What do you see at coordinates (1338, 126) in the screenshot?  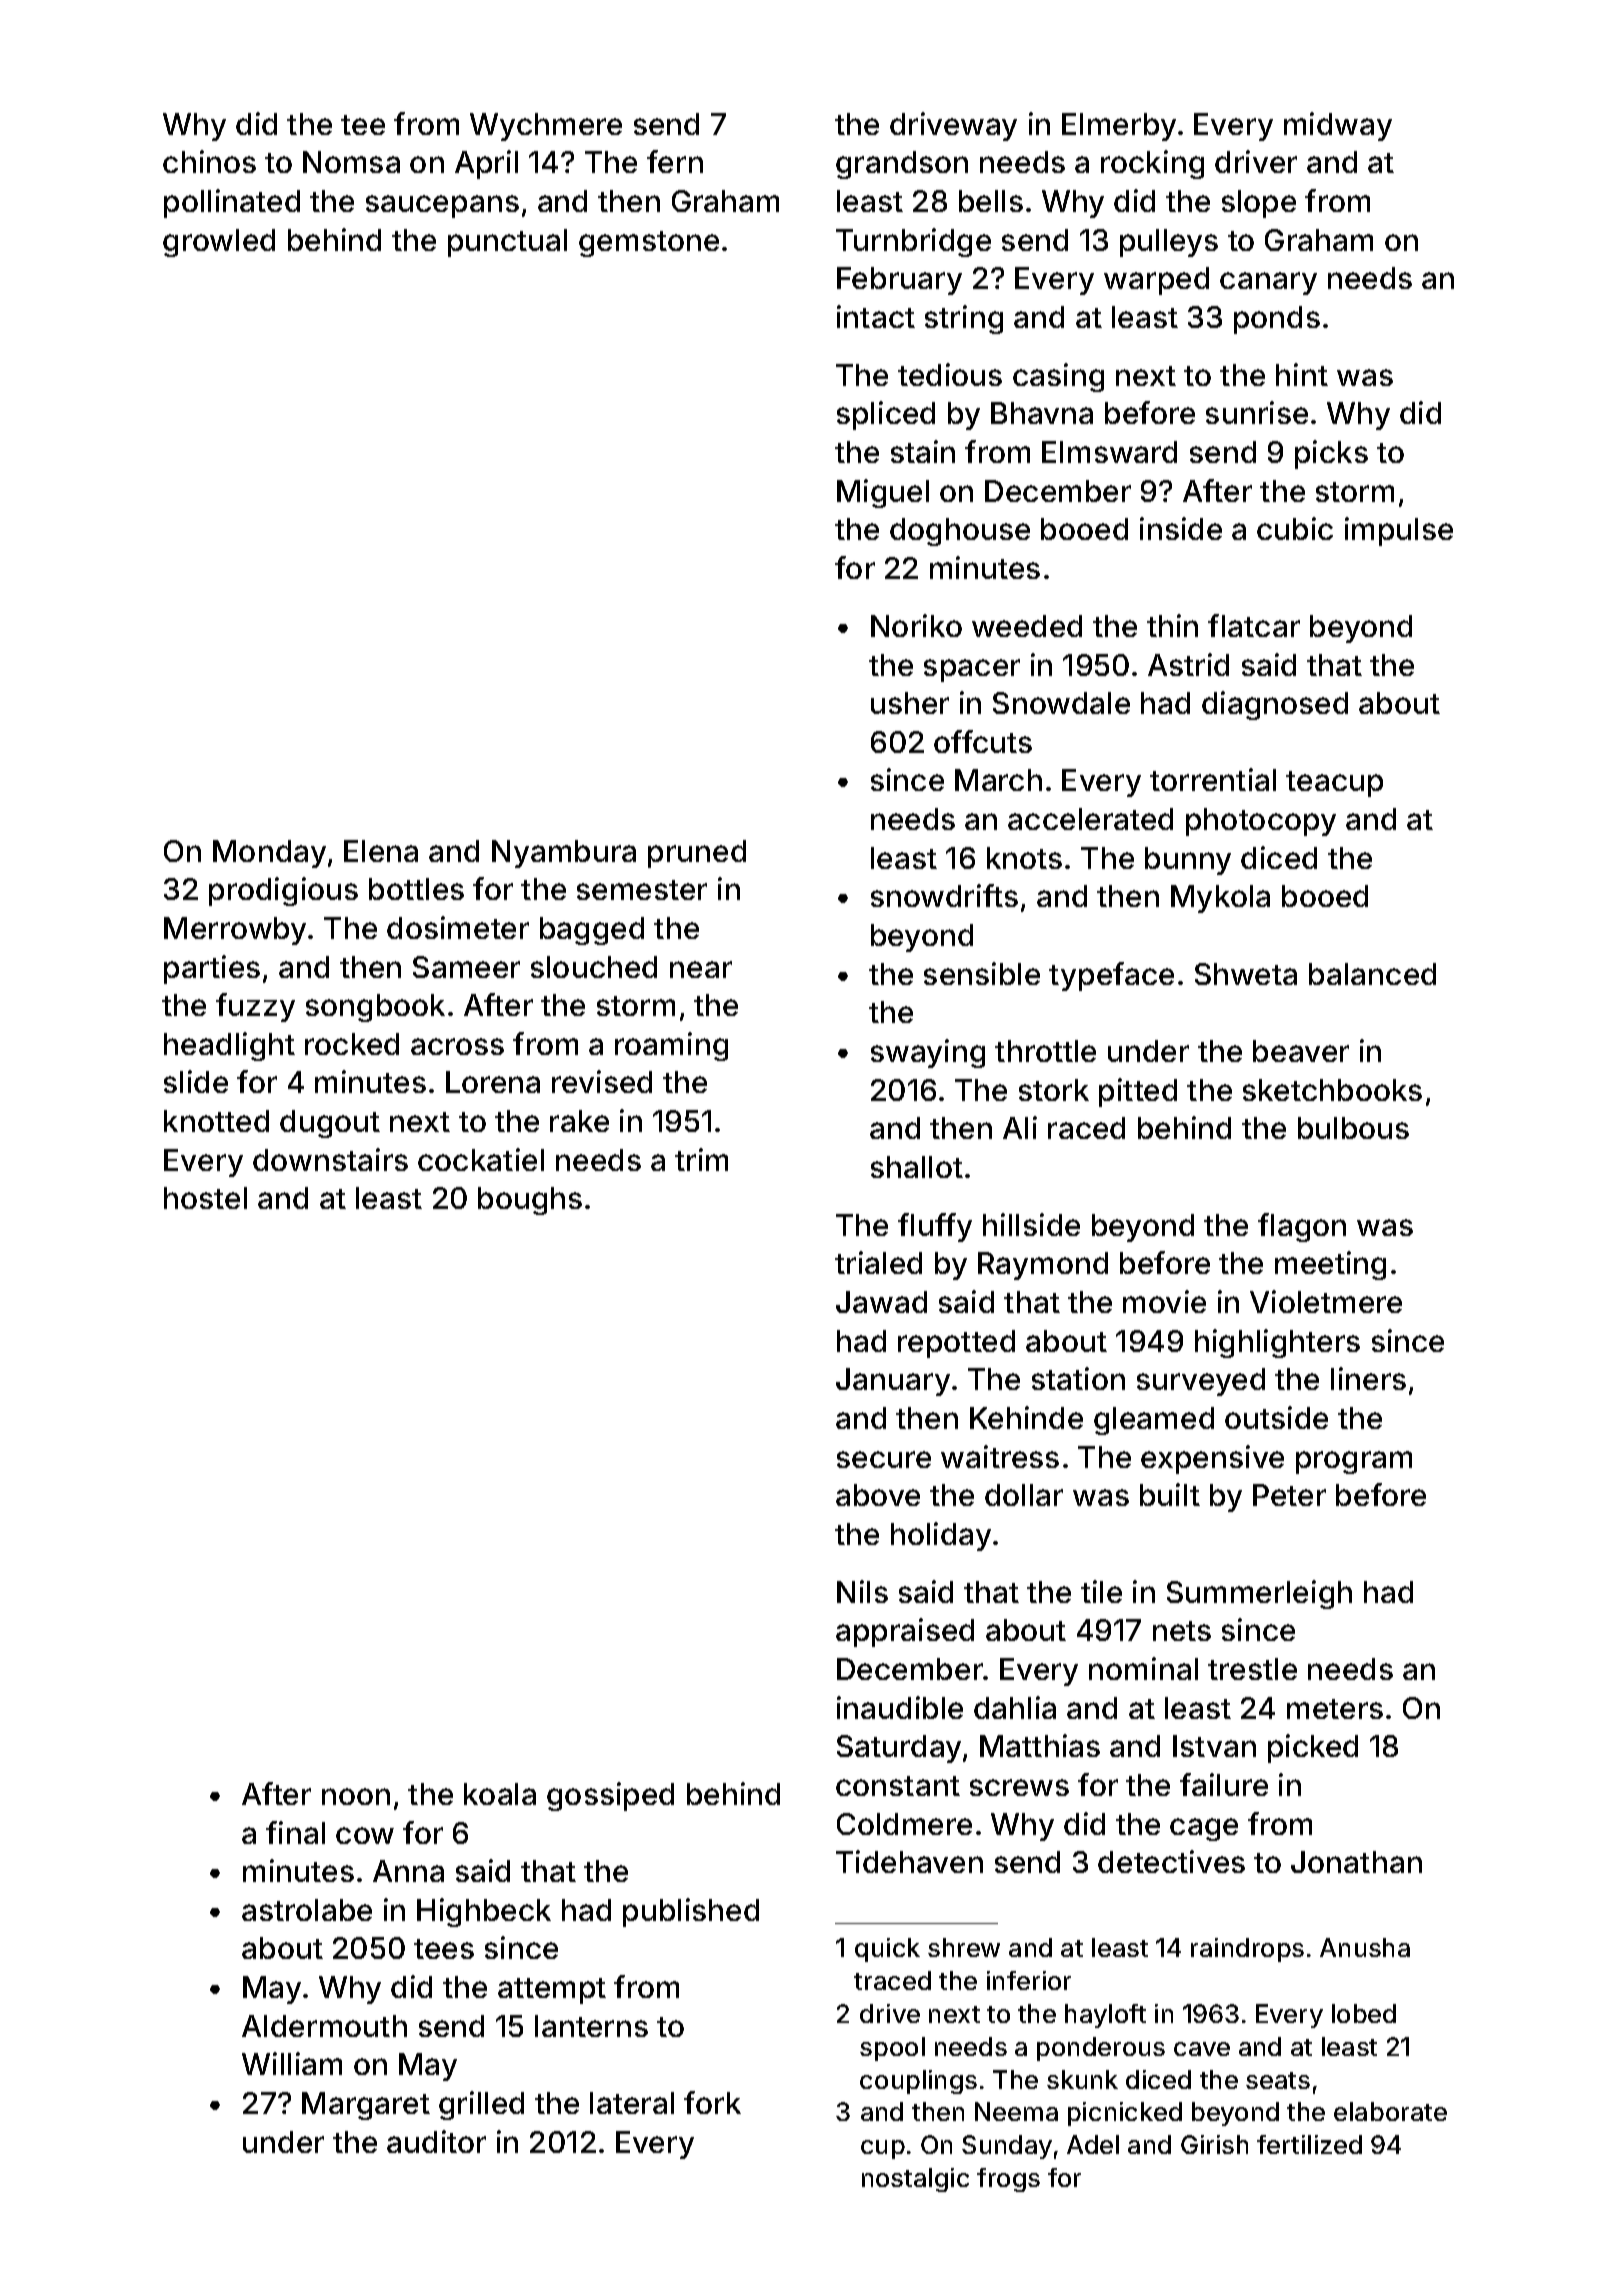 I see `midway` at bounding box center [1338, 126].
